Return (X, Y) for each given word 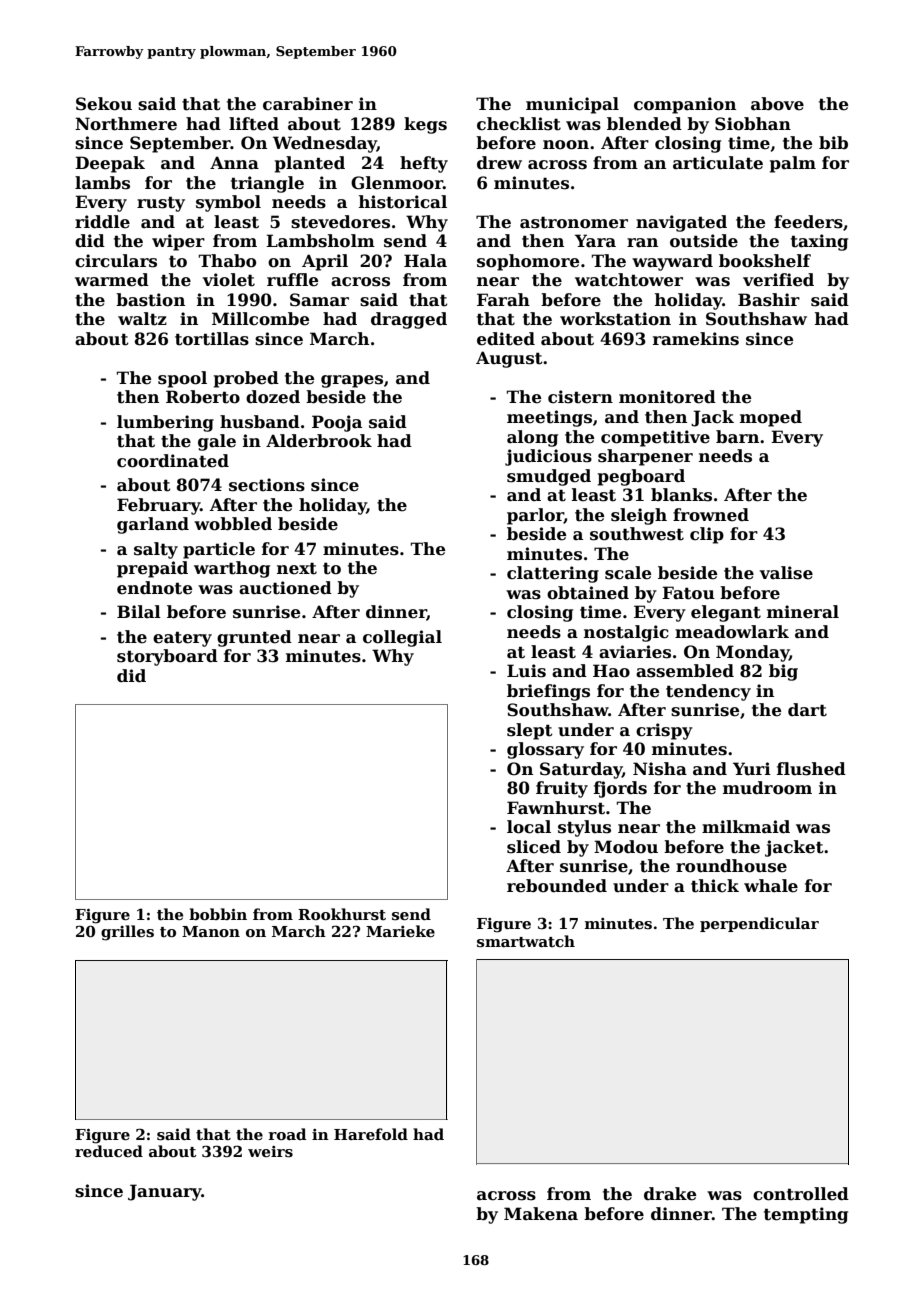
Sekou (104, 104)
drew (499, 163)
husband (260, 422)
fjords (620, 789)
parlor (535, 516)
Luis (526, 671)
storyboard (167, 657)
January (165, 1192)
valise (786, 573)
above (777, 104)
